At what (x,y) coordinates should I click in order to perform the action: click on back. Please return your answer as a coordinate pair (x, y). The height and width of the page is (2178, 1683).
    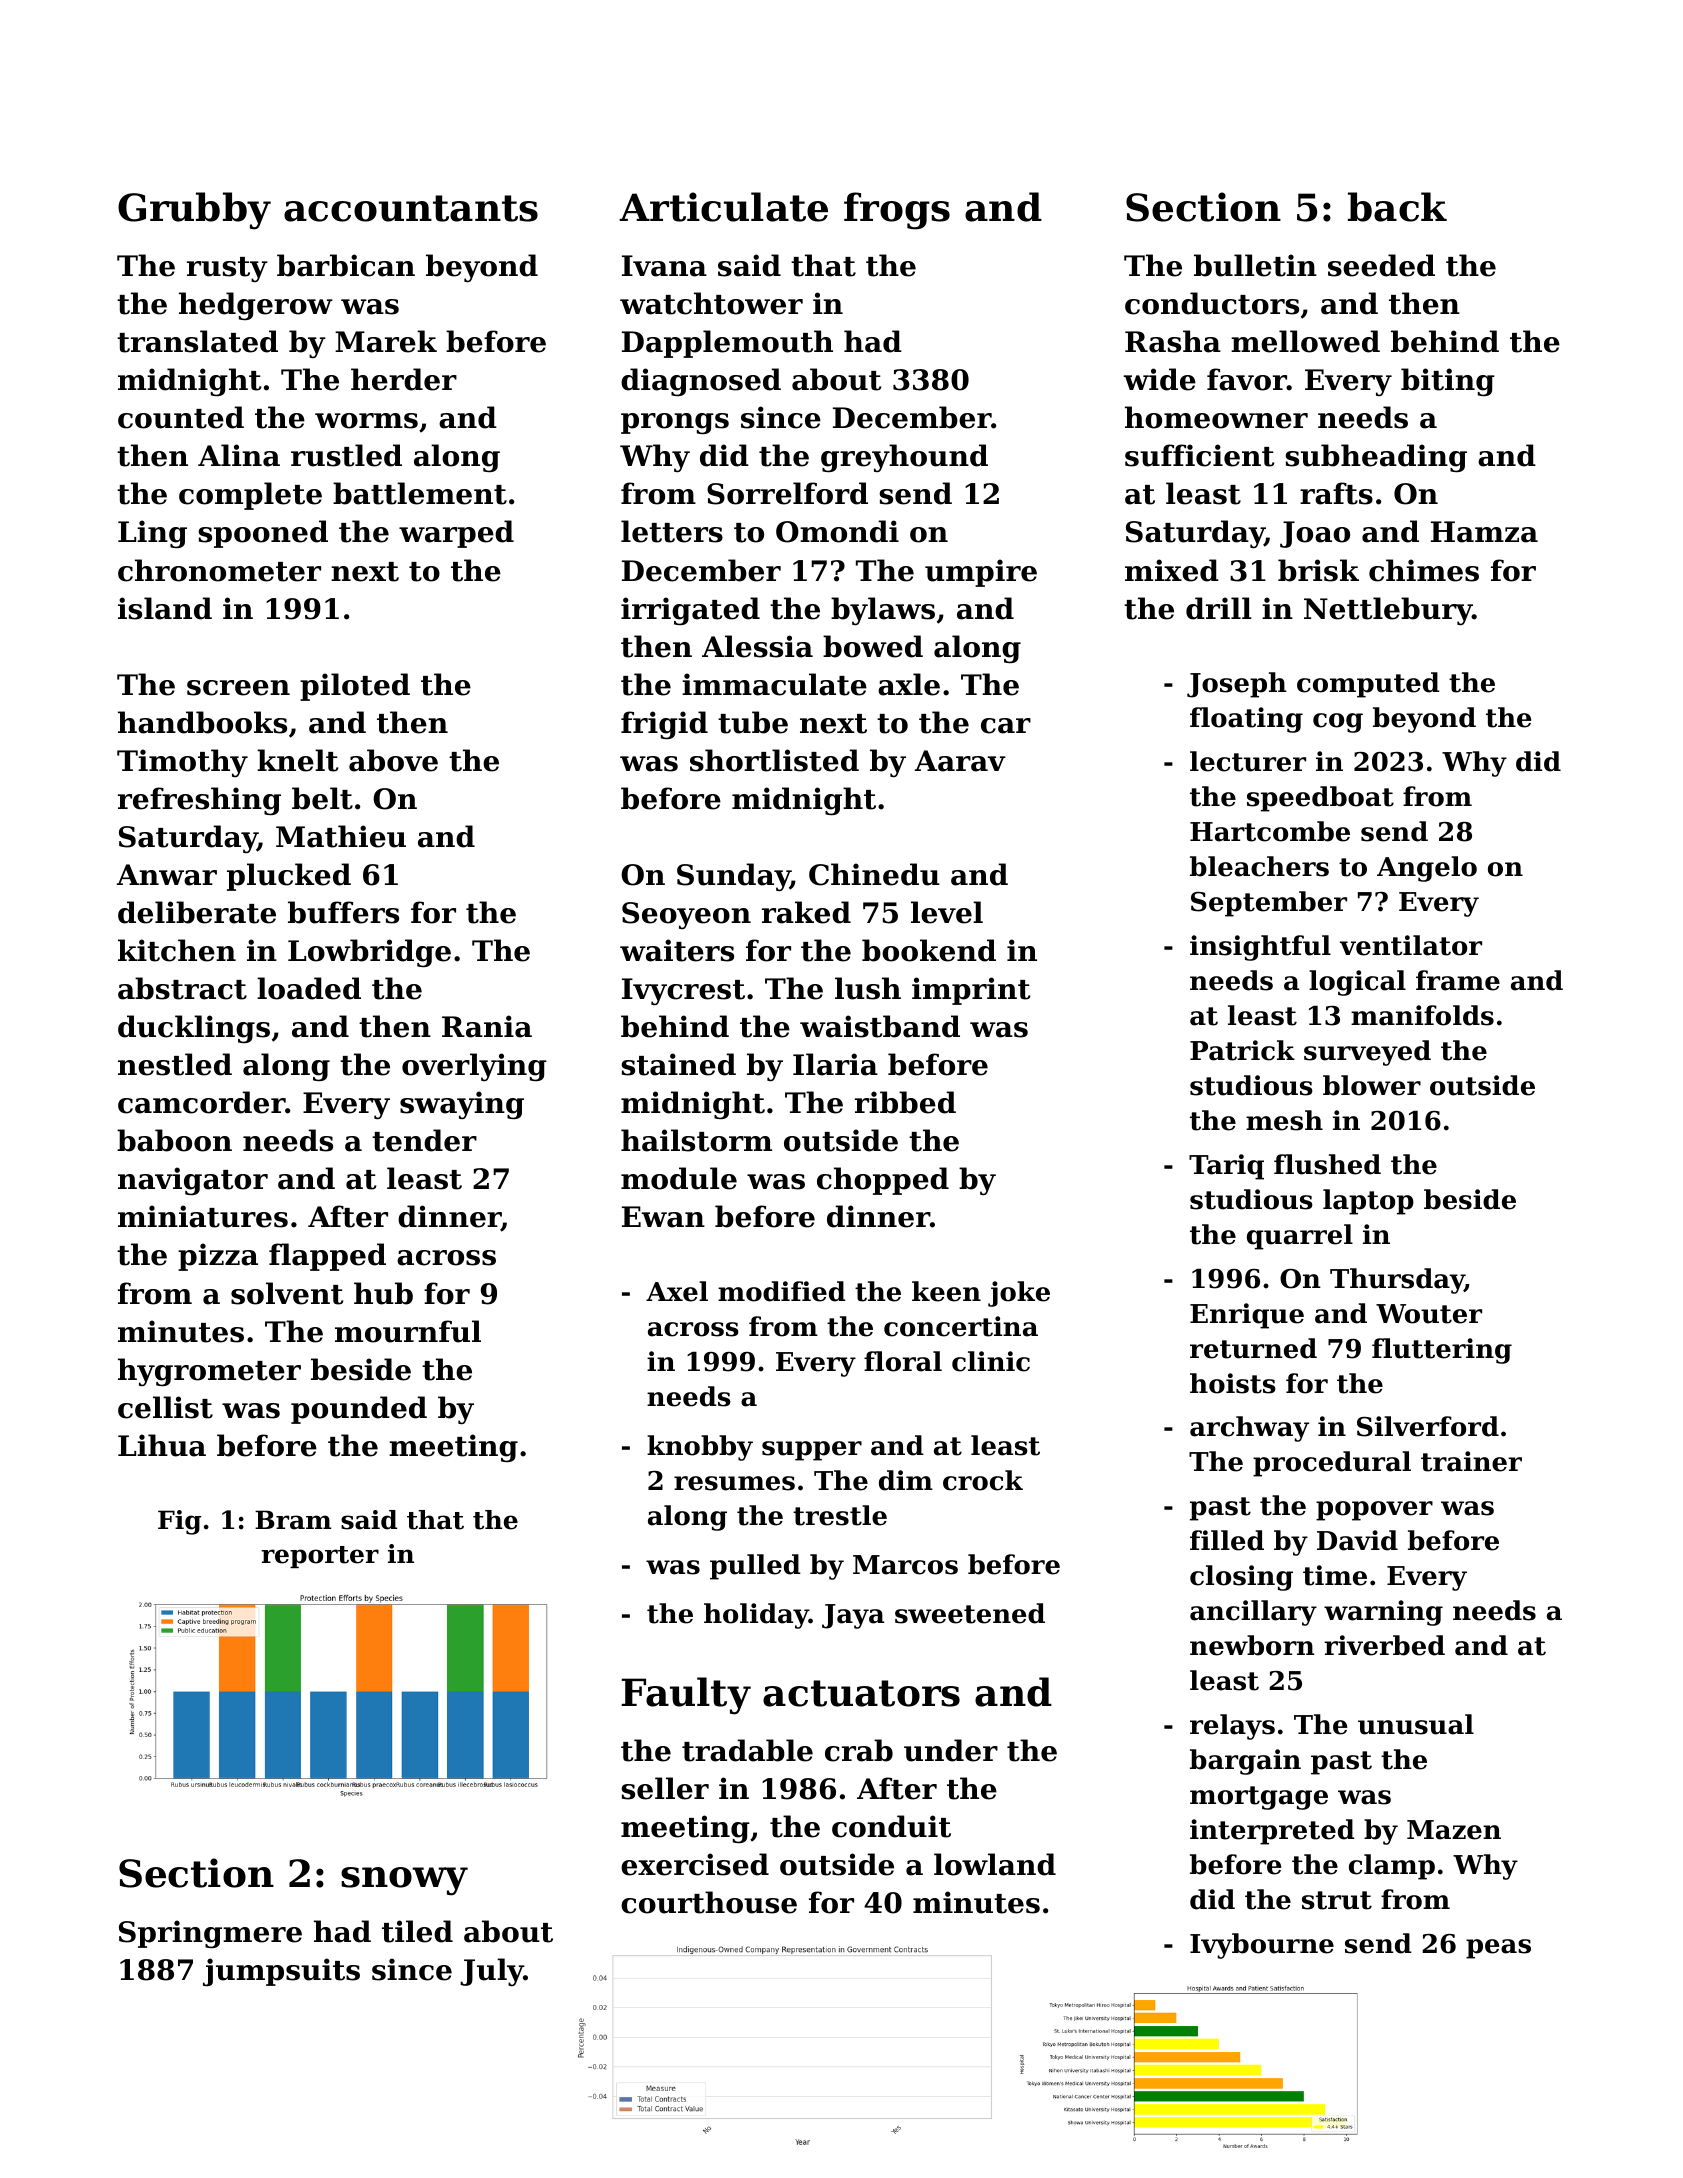
    Looking at the image, I should click on (1397, 207).
